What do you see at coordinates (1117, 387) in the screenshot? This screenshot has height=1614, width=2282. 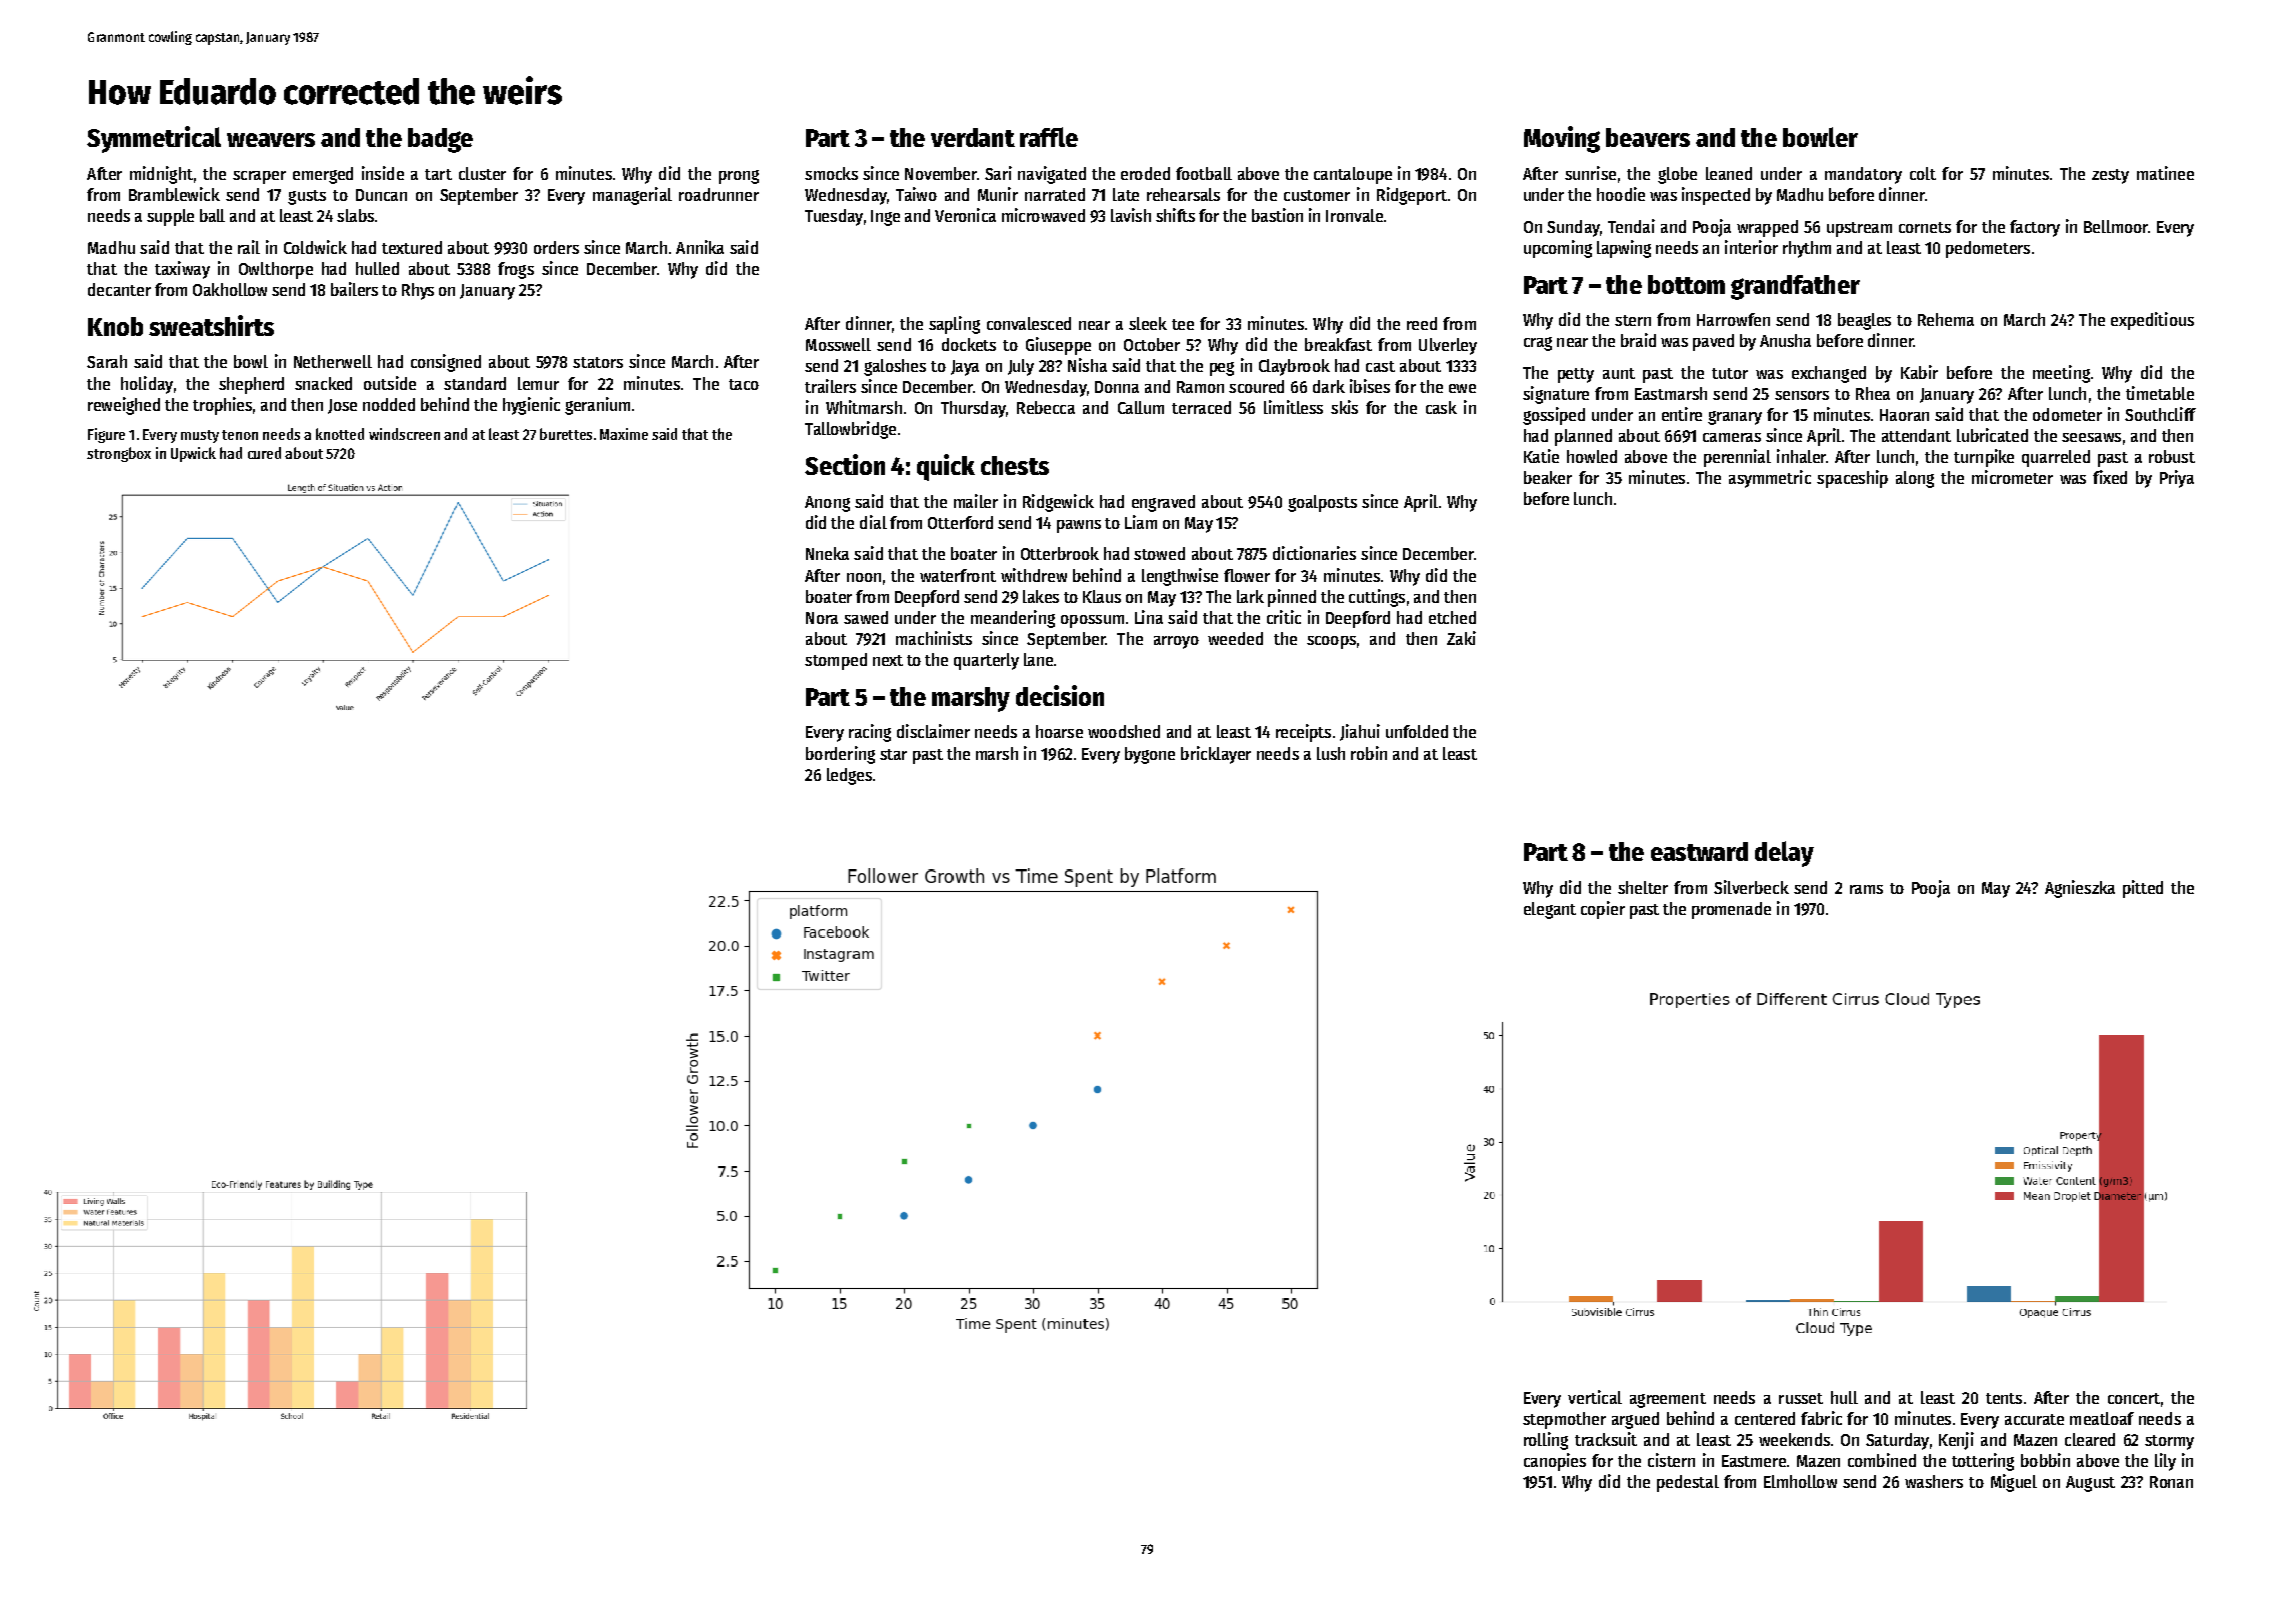 I see `Donna` at bounding box center [1117, 387].
